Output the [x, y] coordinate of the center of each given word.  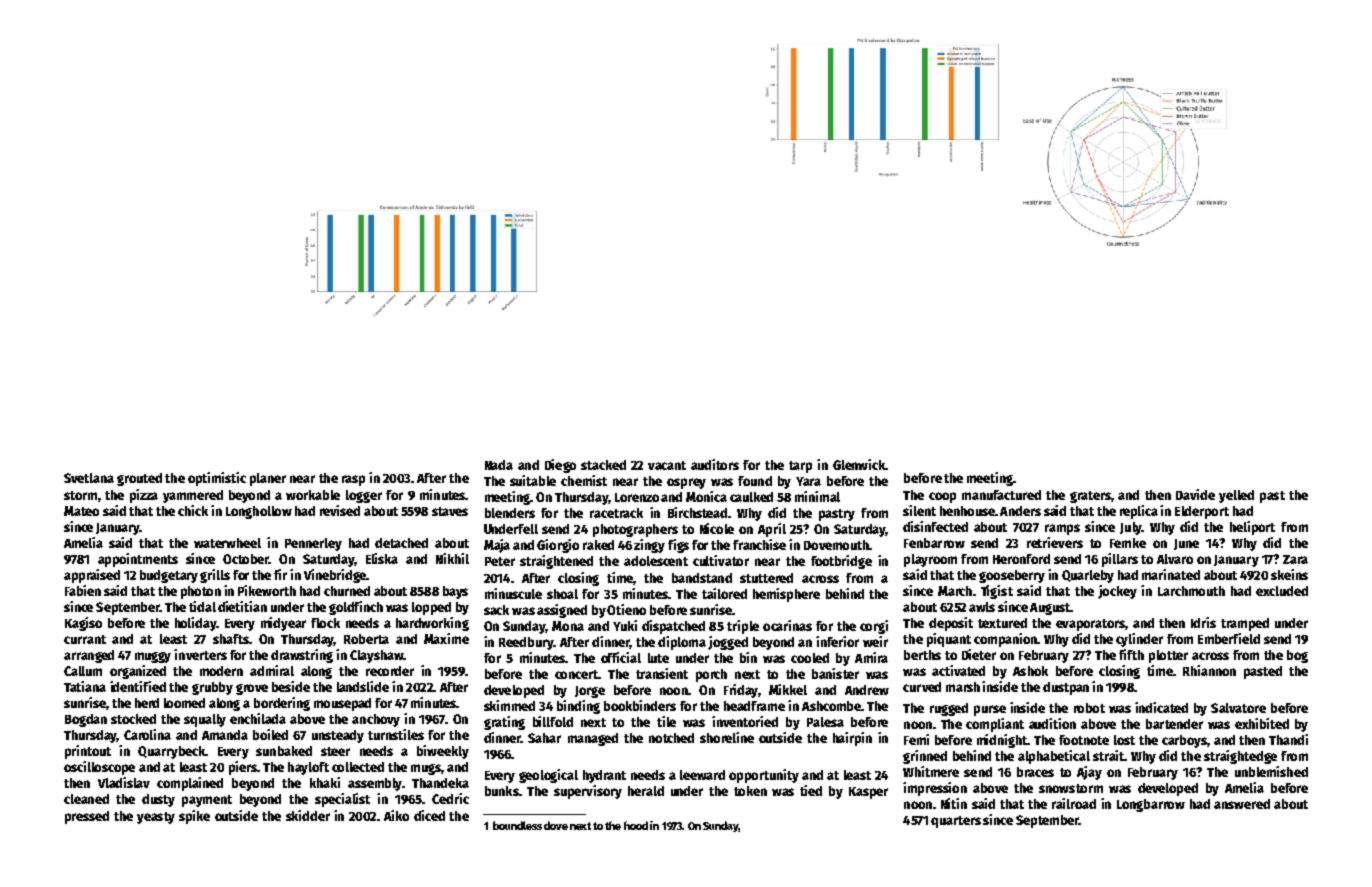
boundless [517, 825]
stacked [603, 465]
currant [85, 639]
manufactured [1001, 495]
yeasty [156, 818]
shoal [562, 594]
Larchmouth [1191, 591]
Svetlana [89, 478]
